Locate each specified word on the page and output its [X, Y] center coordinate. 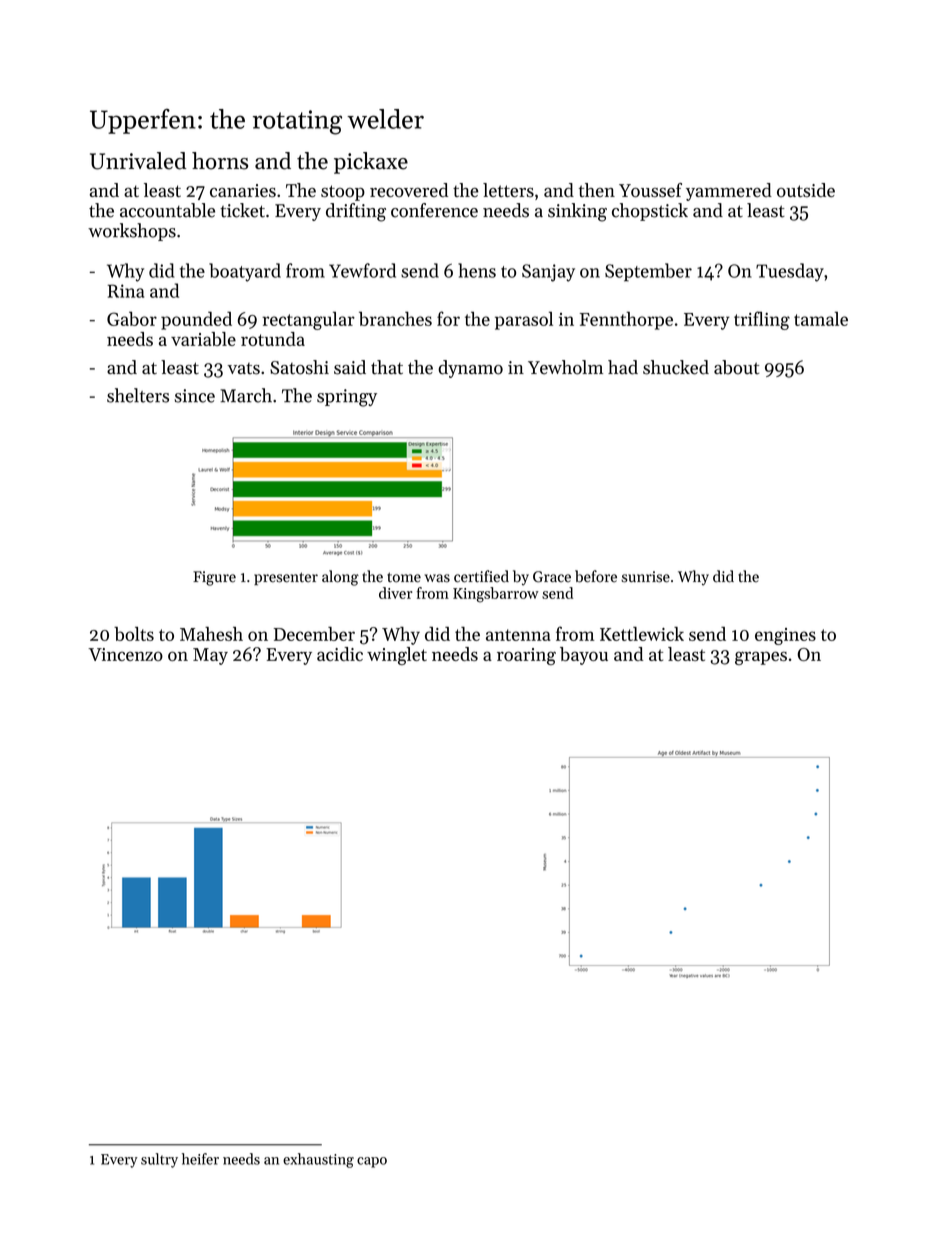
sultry [159, 1160]
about [736, 367]
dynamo [470, 369]
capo [372, 1162]
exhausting [318, 1160]
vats [244, 369]
